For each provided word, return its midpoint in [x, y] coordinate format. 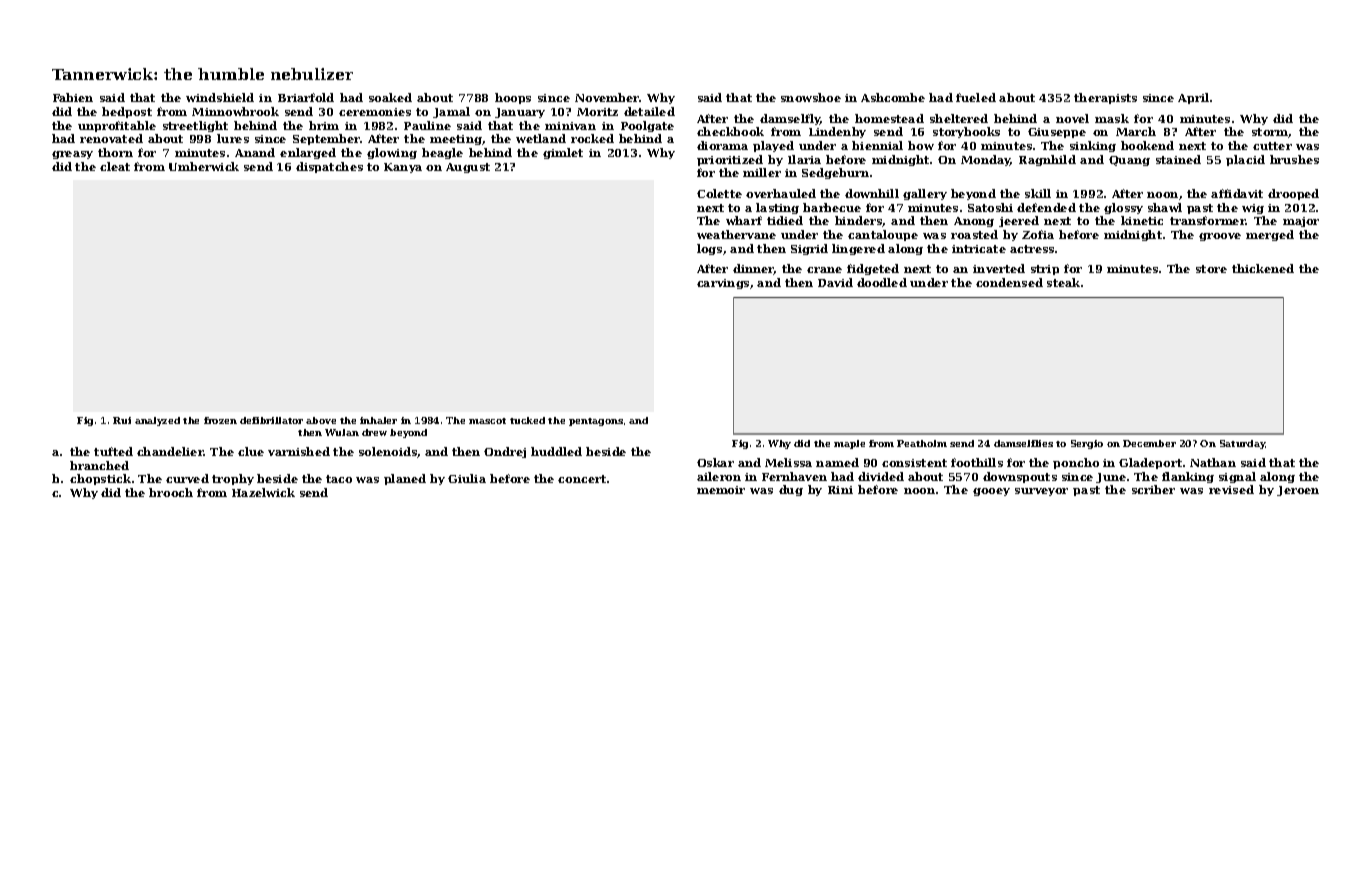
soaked [390, 97]
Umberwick [204, 166]
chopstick [100, 479]
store [1211, 269]
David [835, 282]
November [607, 97]
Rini [840, 490]
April [1193, 98]
